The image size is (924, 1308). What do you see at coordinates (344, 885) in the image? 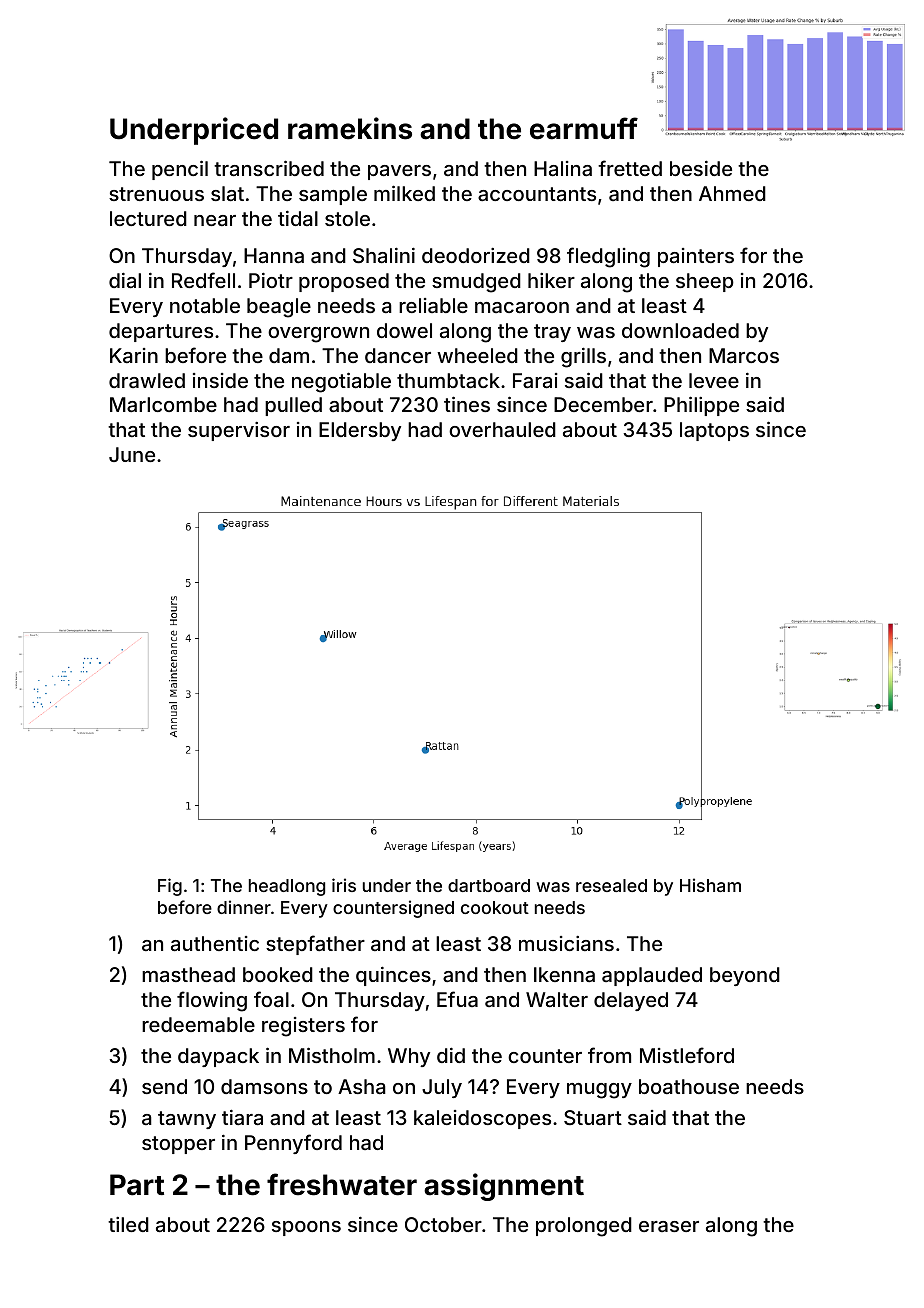
I see `iris` at bounding box center [344, 885].
